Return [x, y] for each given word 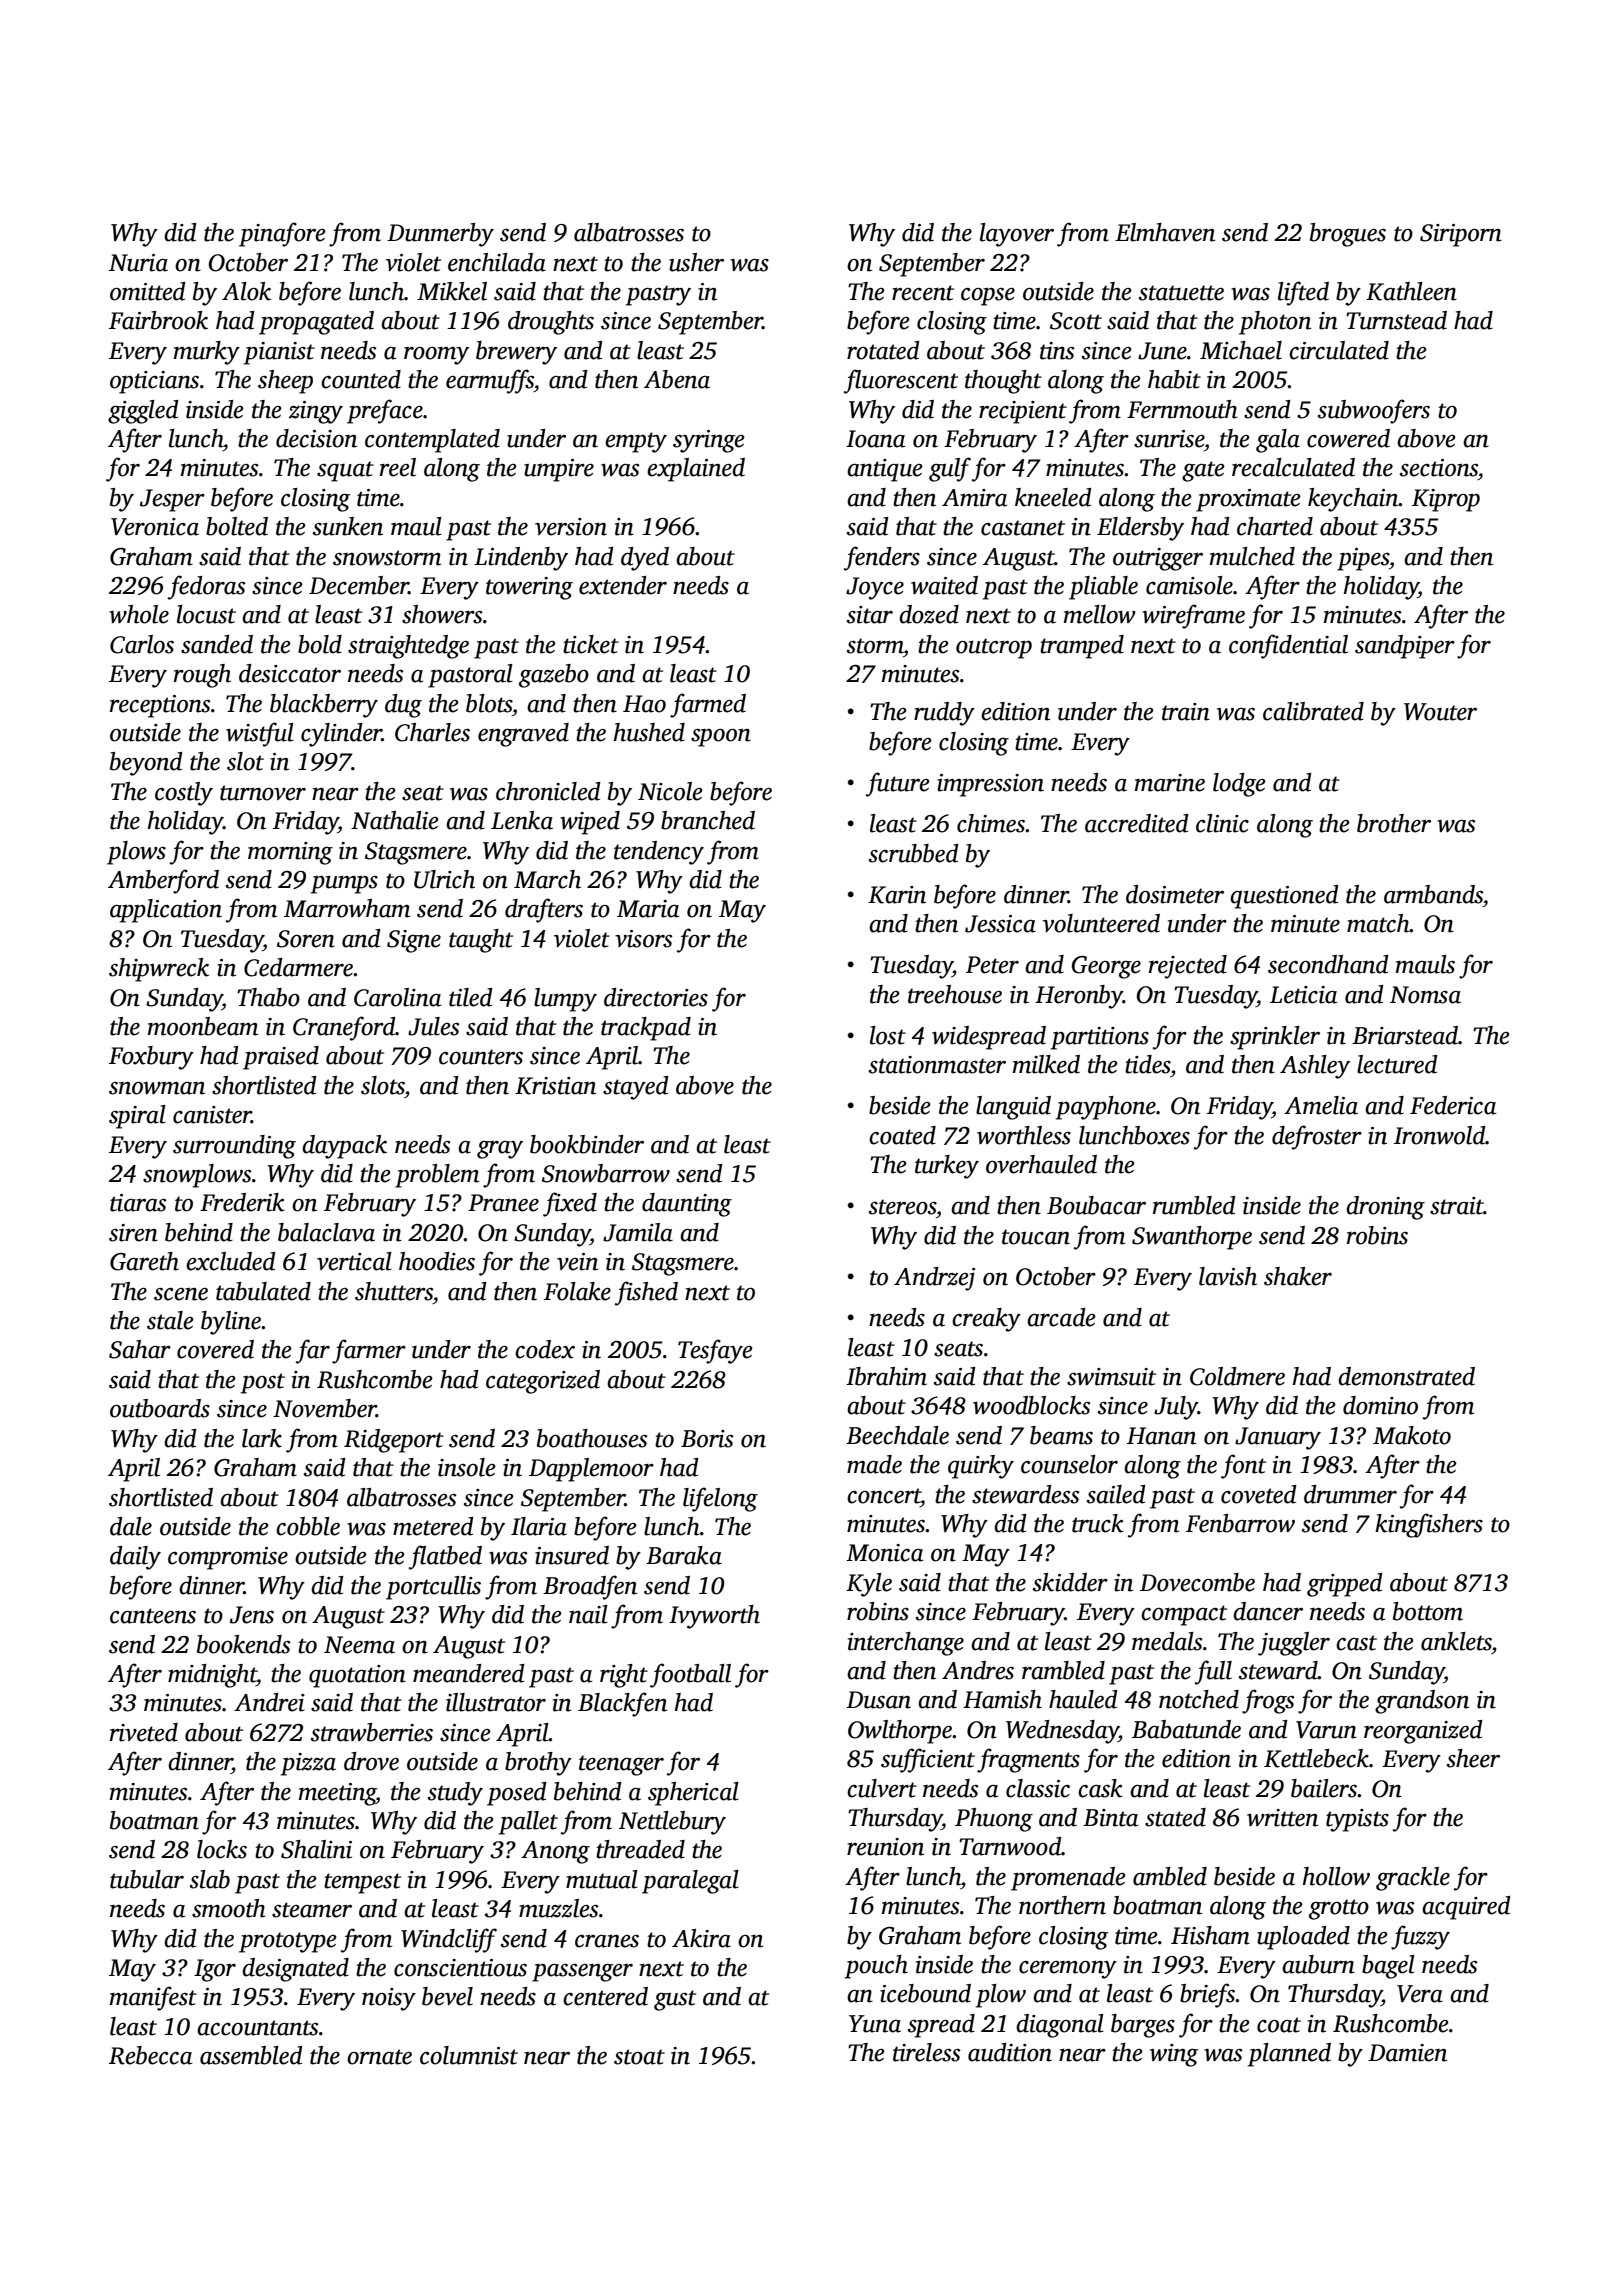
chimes [991, 823]
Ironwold [1440, 1135]
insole [467, 1467]
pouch [876, 1967]
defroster [1317, 1137]
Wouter [1440, 712]
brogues [1348, 235]
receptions [160, 706]
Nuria [138, 263]
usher [696, 262]
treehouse [955, 994]
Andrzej [934, 1279]
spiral [137, 1117]
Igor [215, 1970]
